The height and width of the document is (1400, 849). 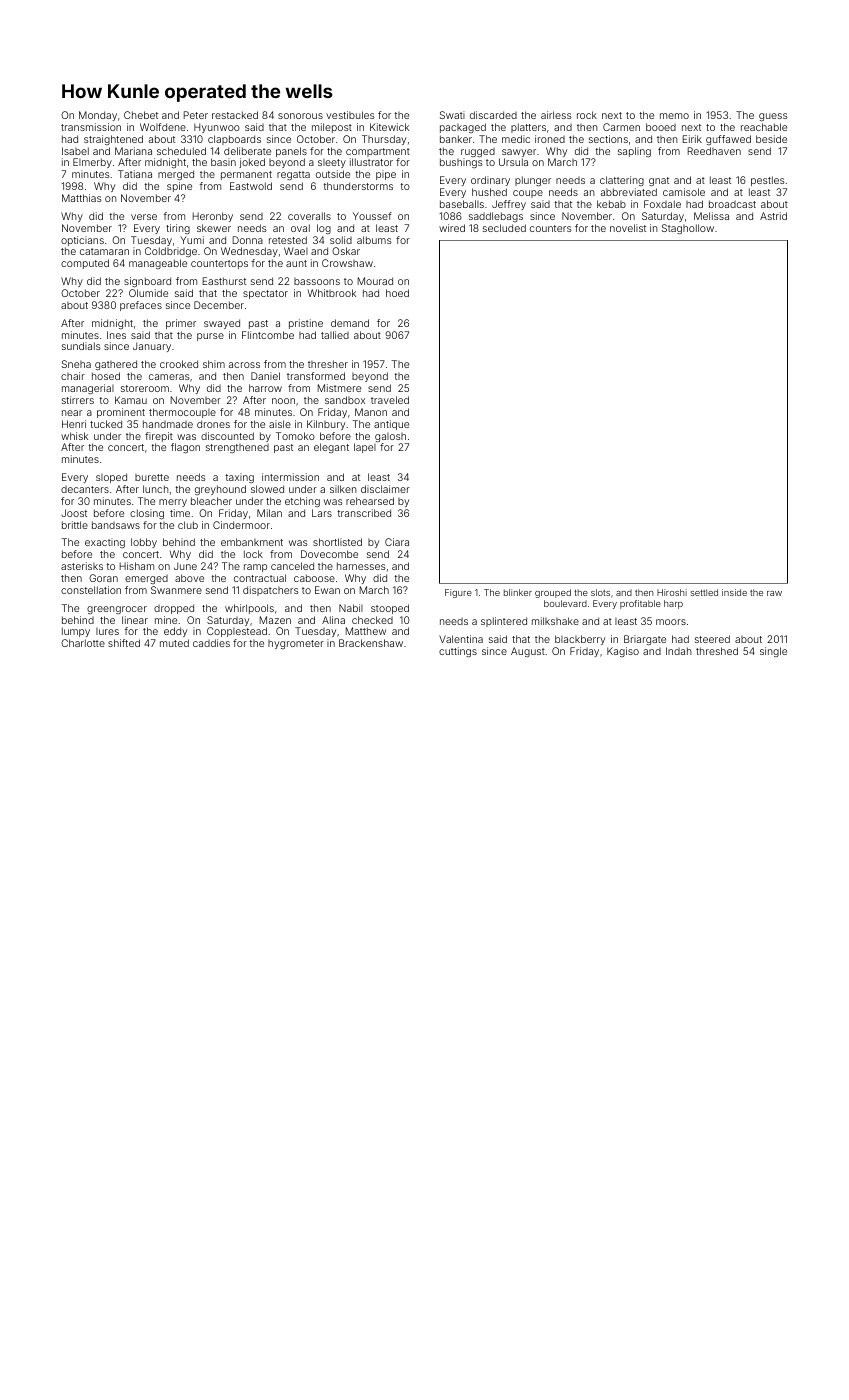 I want to click on taxing, so click(x=239, y=478).
